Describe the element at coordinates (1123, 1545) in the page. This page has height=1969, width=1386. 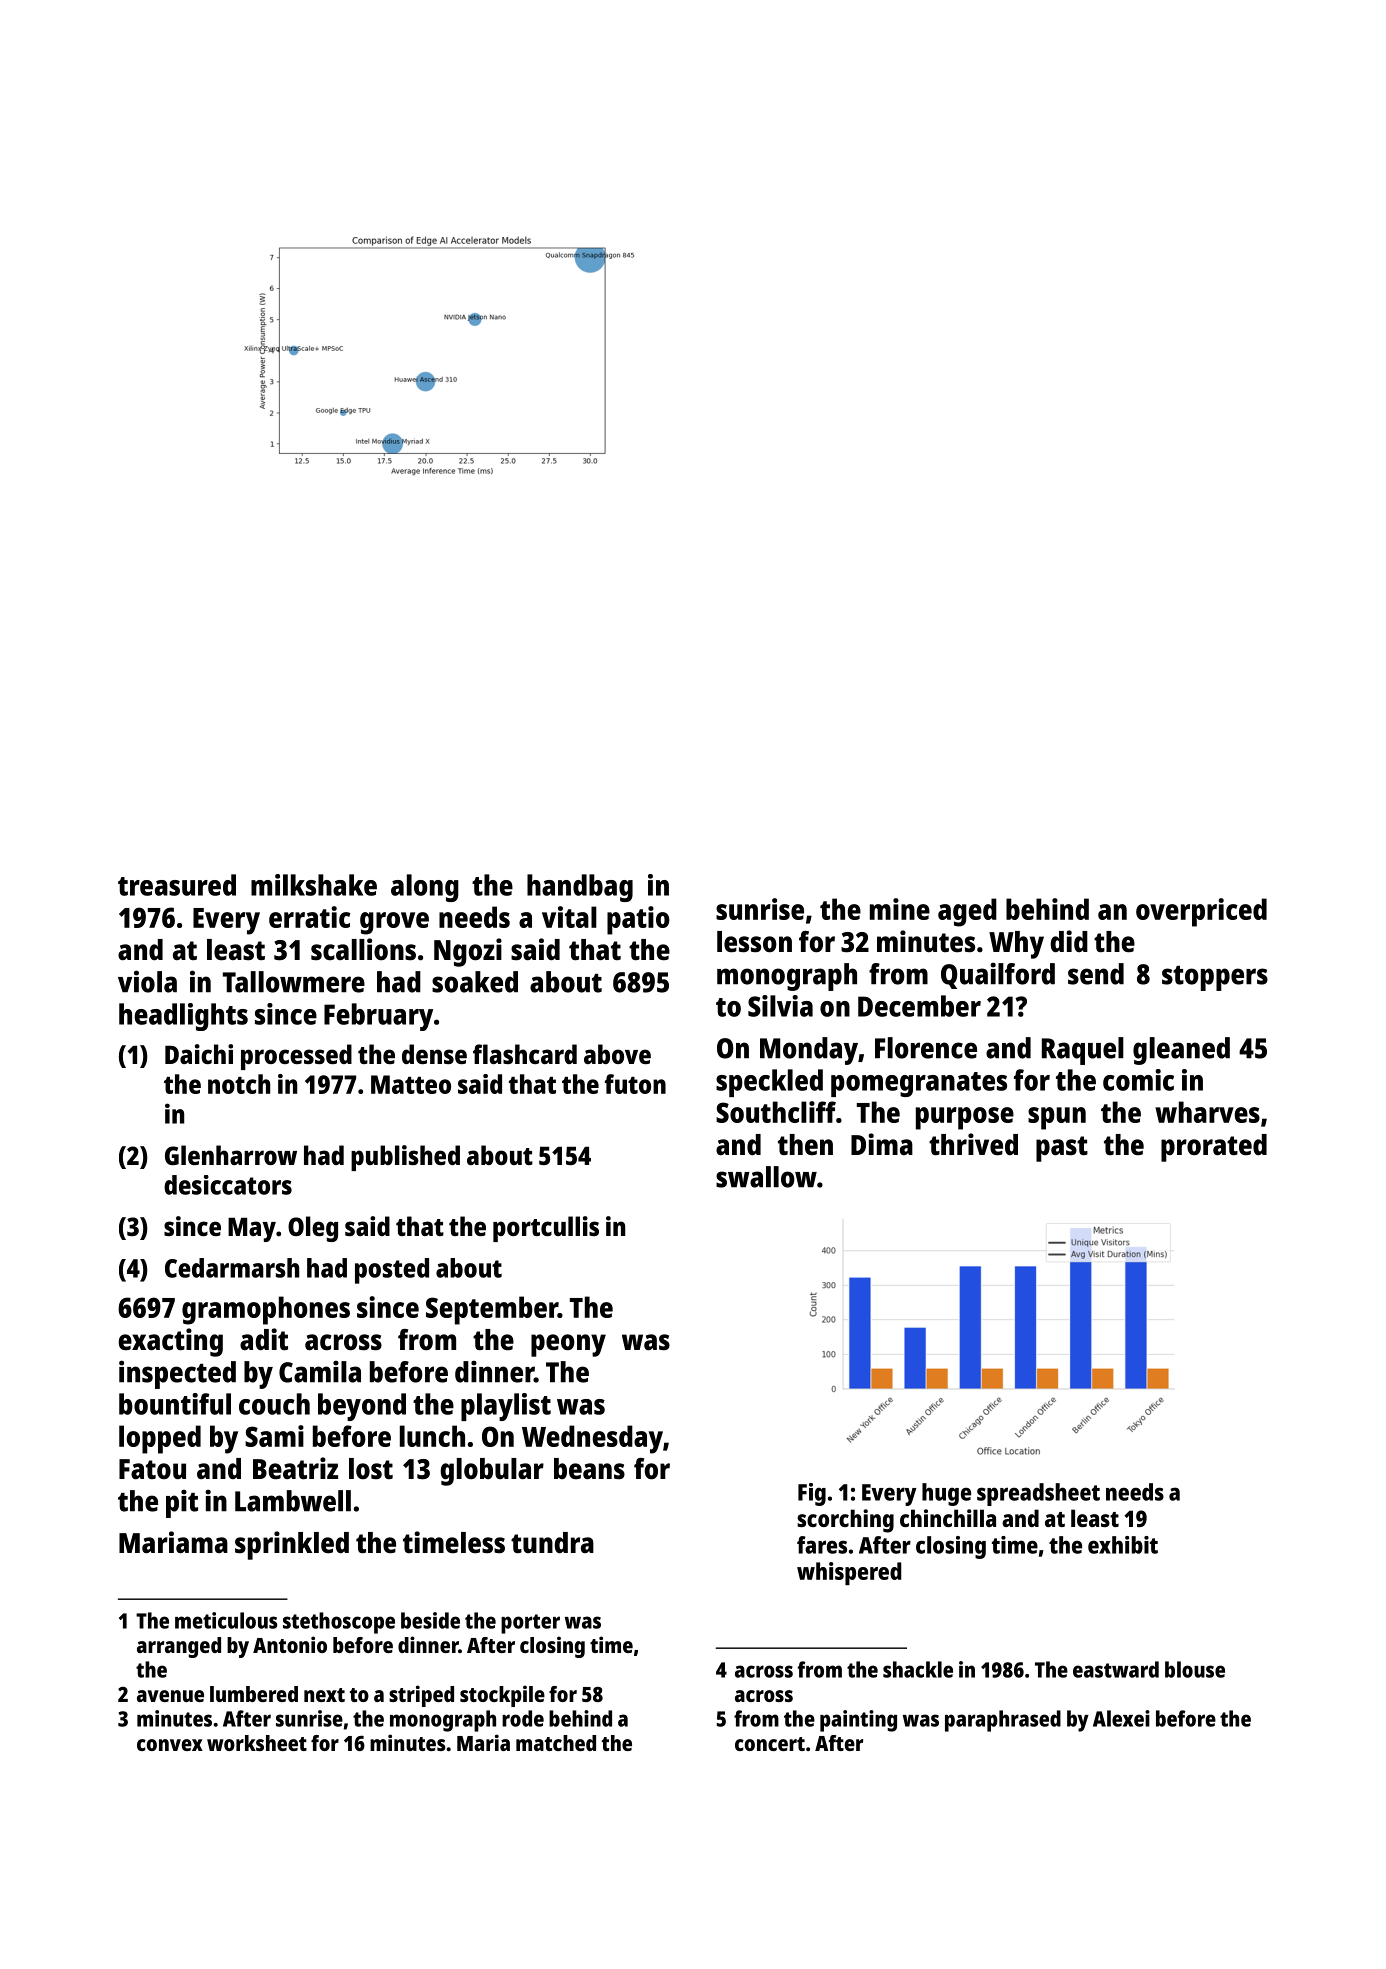
I see `exhibit` at that location.
